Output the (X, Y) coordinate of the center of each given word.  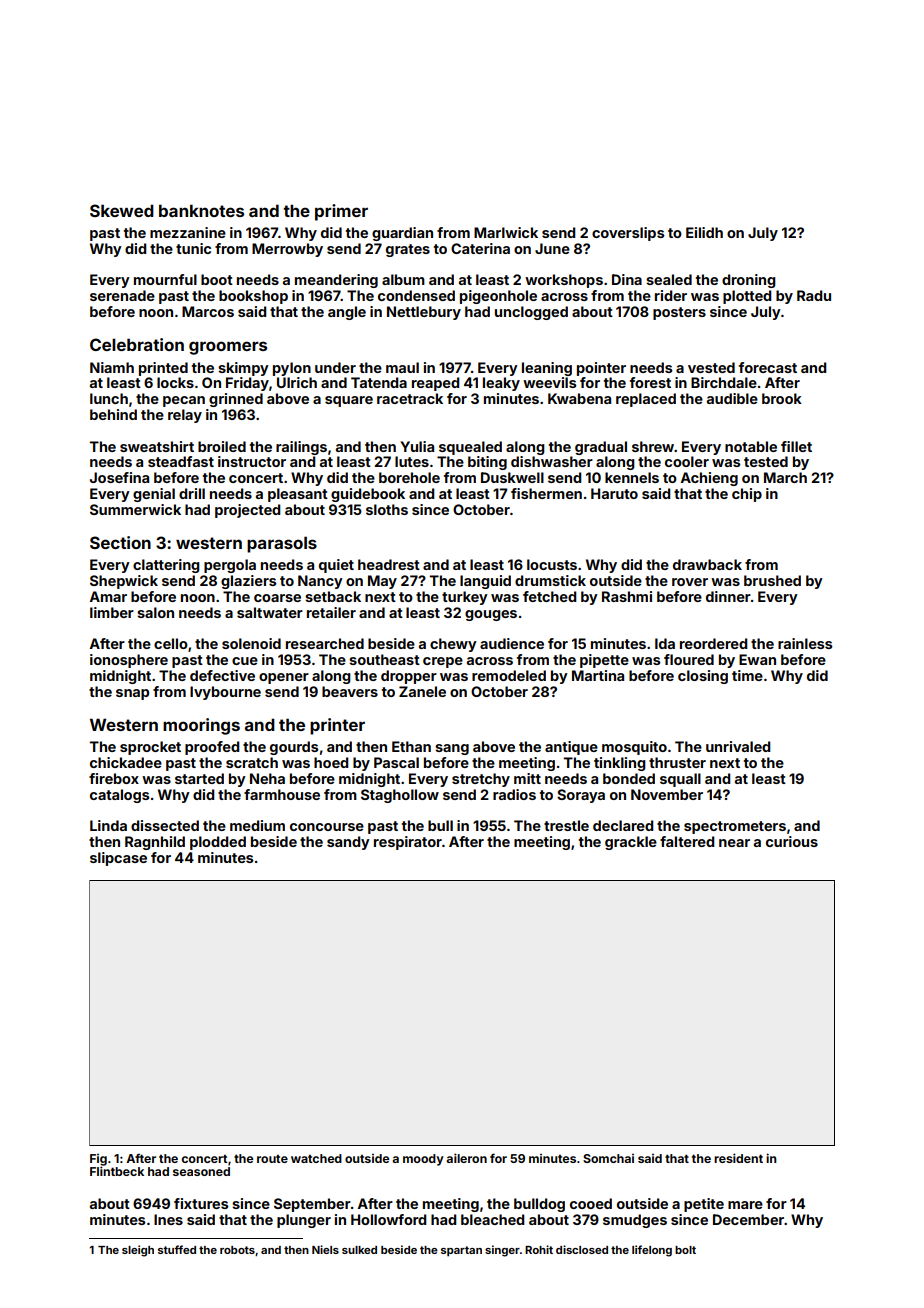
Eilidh (704, 232)
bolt (685, 1250)
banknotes (201, 210)
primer (341, 212)
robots (237, 1250)
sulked (359, 1250)
